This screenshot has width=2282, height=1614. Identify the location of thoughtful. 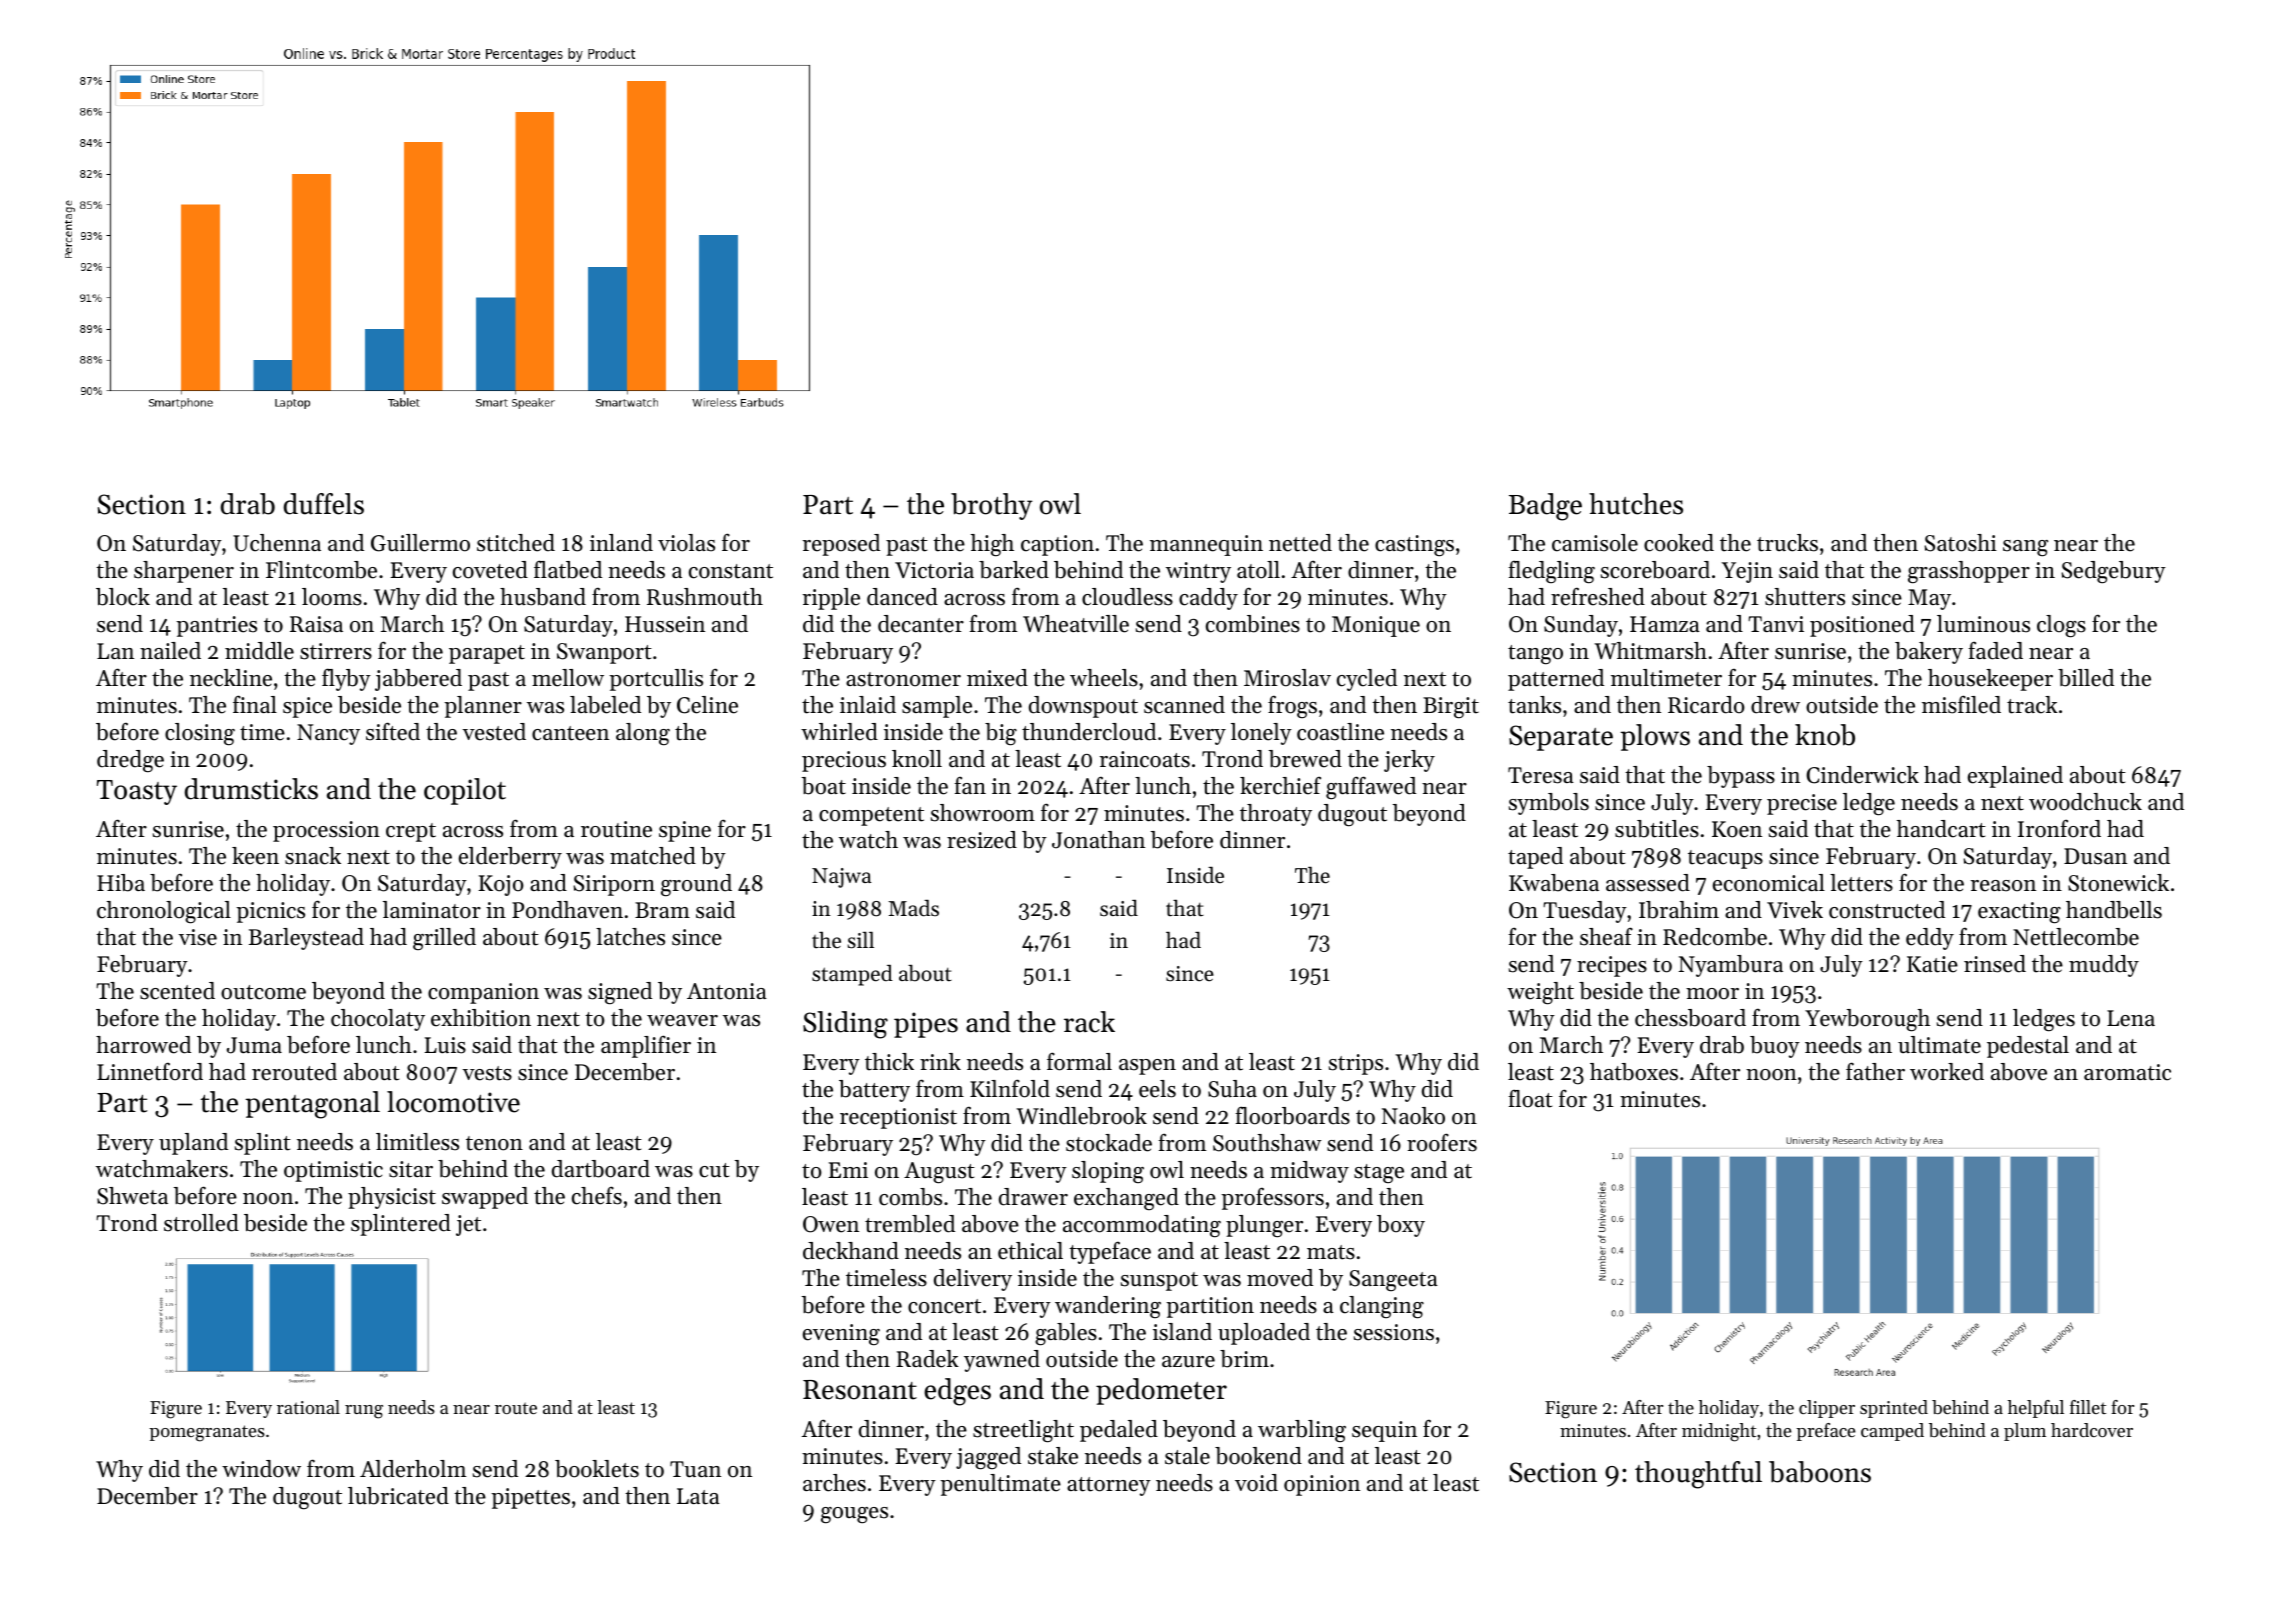
(1698, 1475).
